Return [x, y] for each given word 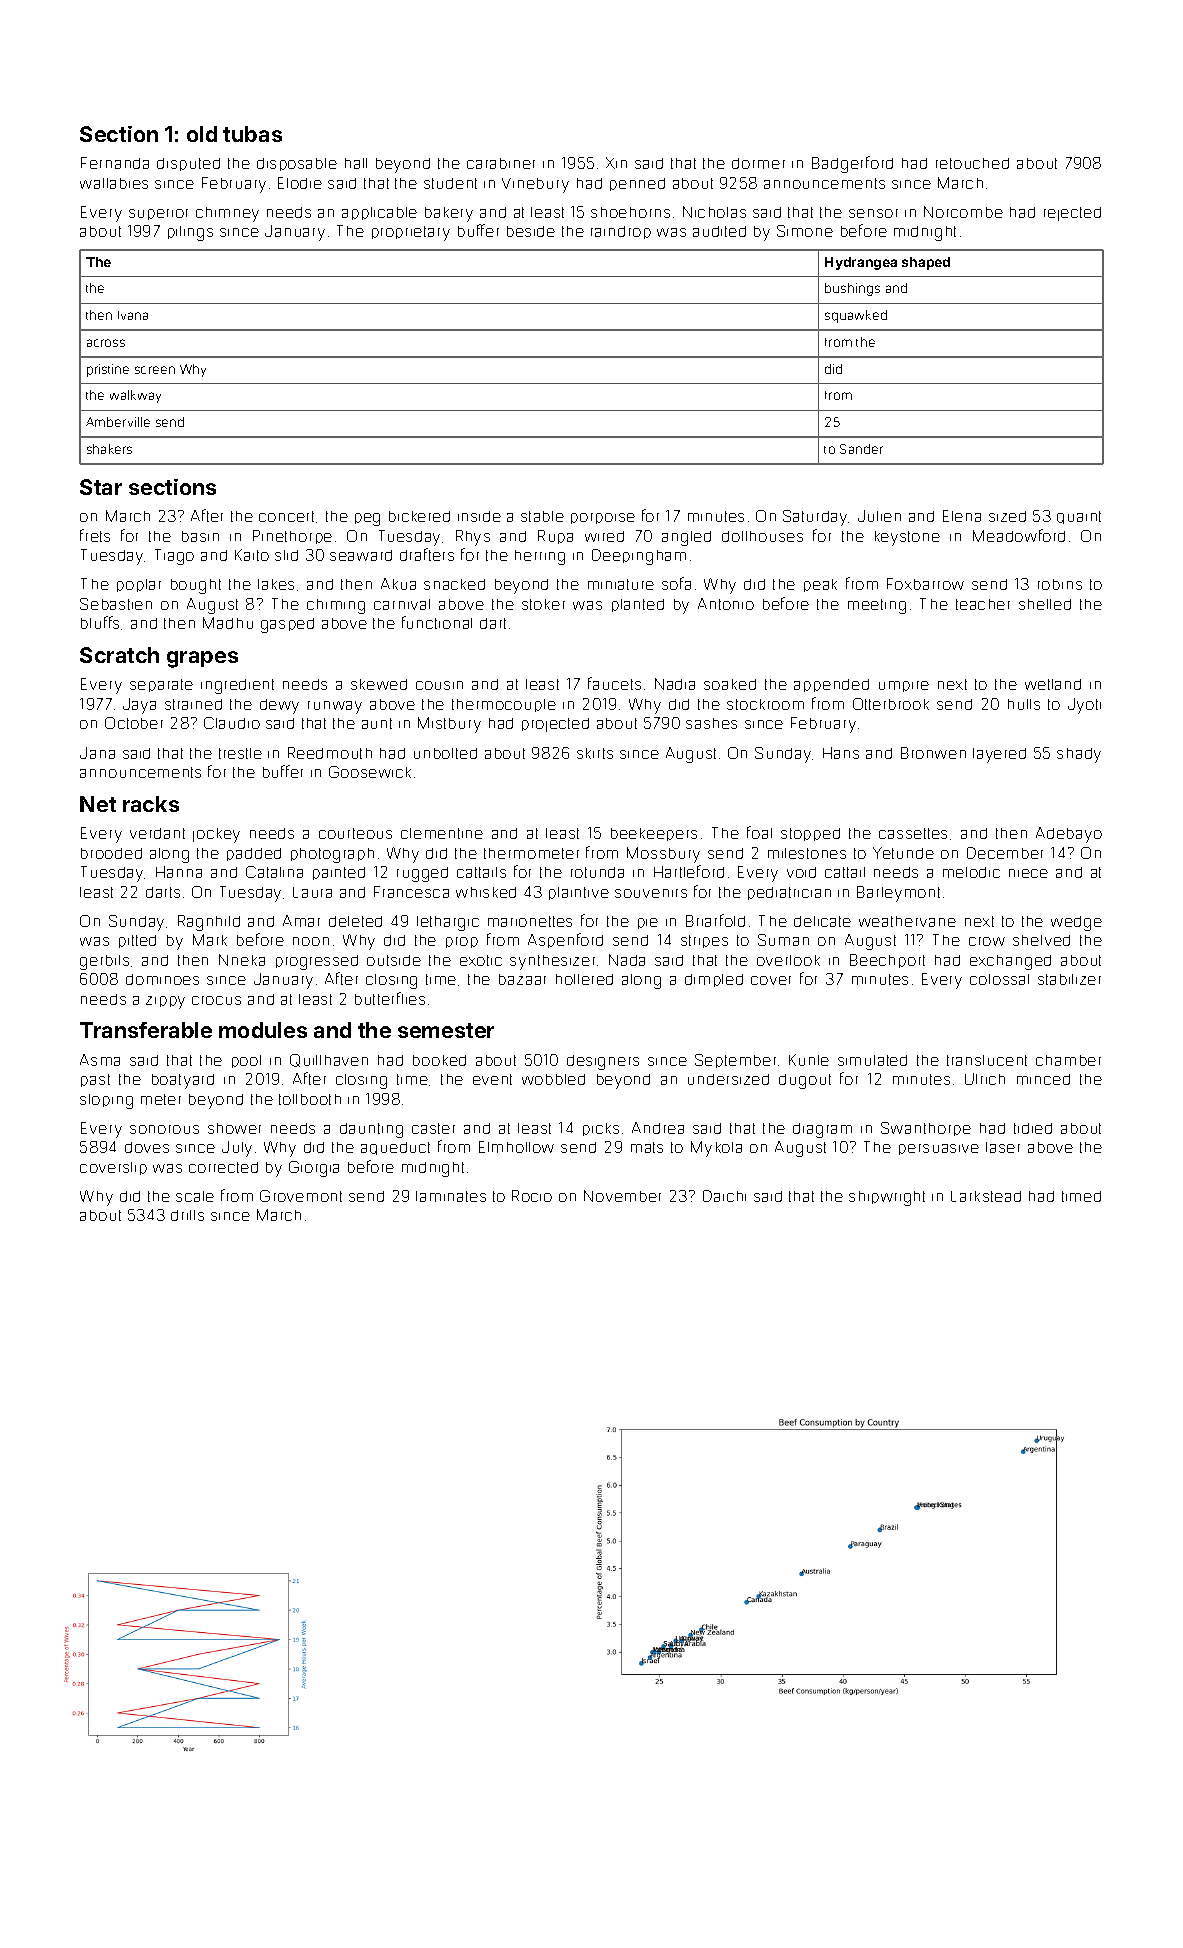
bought [196, 586]
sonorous [164, 1129]
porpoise [603, 518]
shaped [926, 263]
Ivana [133, 315]
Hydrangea [861, 263]
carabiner [501, 163]
